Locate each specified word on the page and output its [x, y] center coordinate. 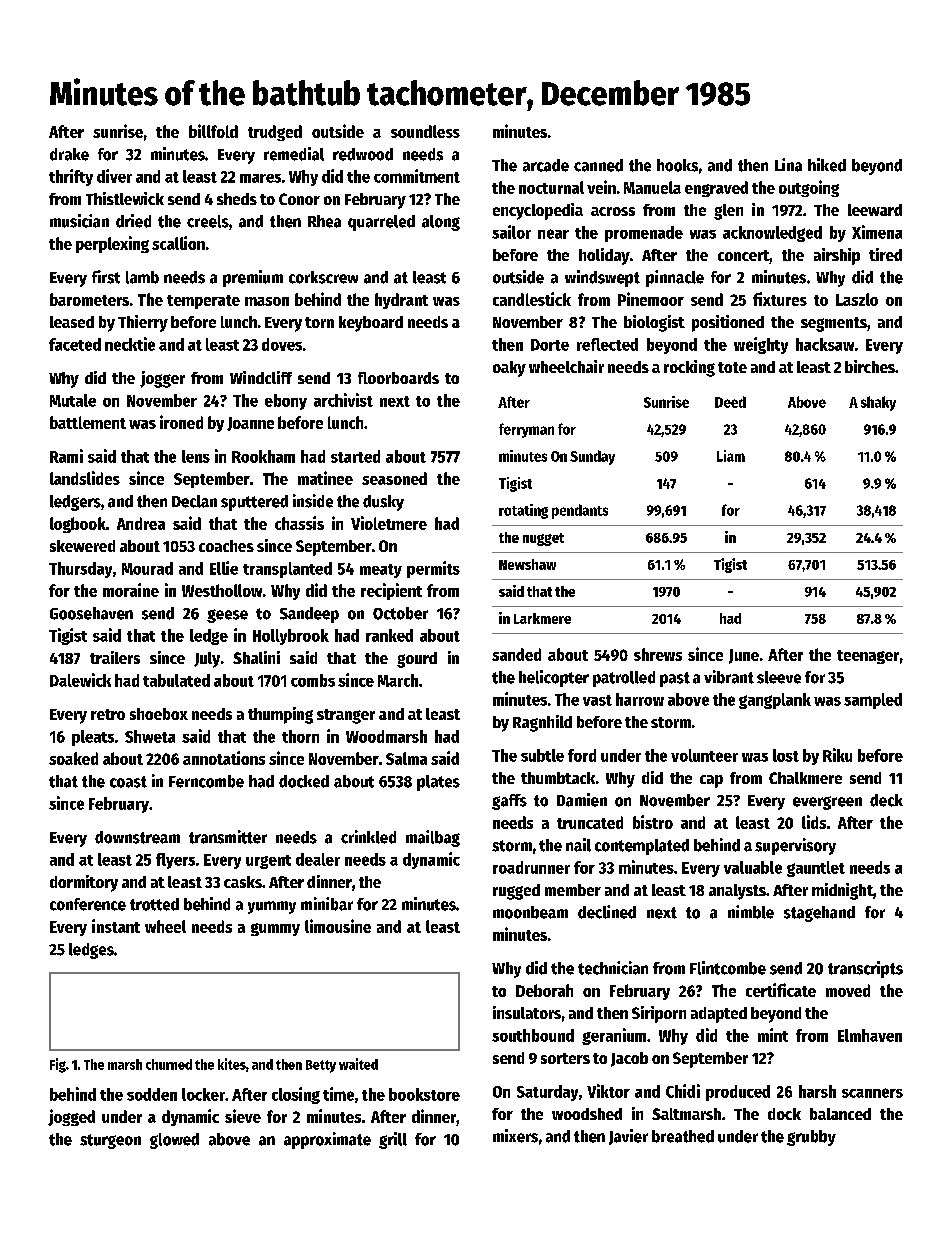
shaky [878, 403]
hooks [677, 165]
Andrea [141, 523]
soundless [425, 131]
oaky [509, 369]
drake [69, 154]
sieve [243, 1116]
